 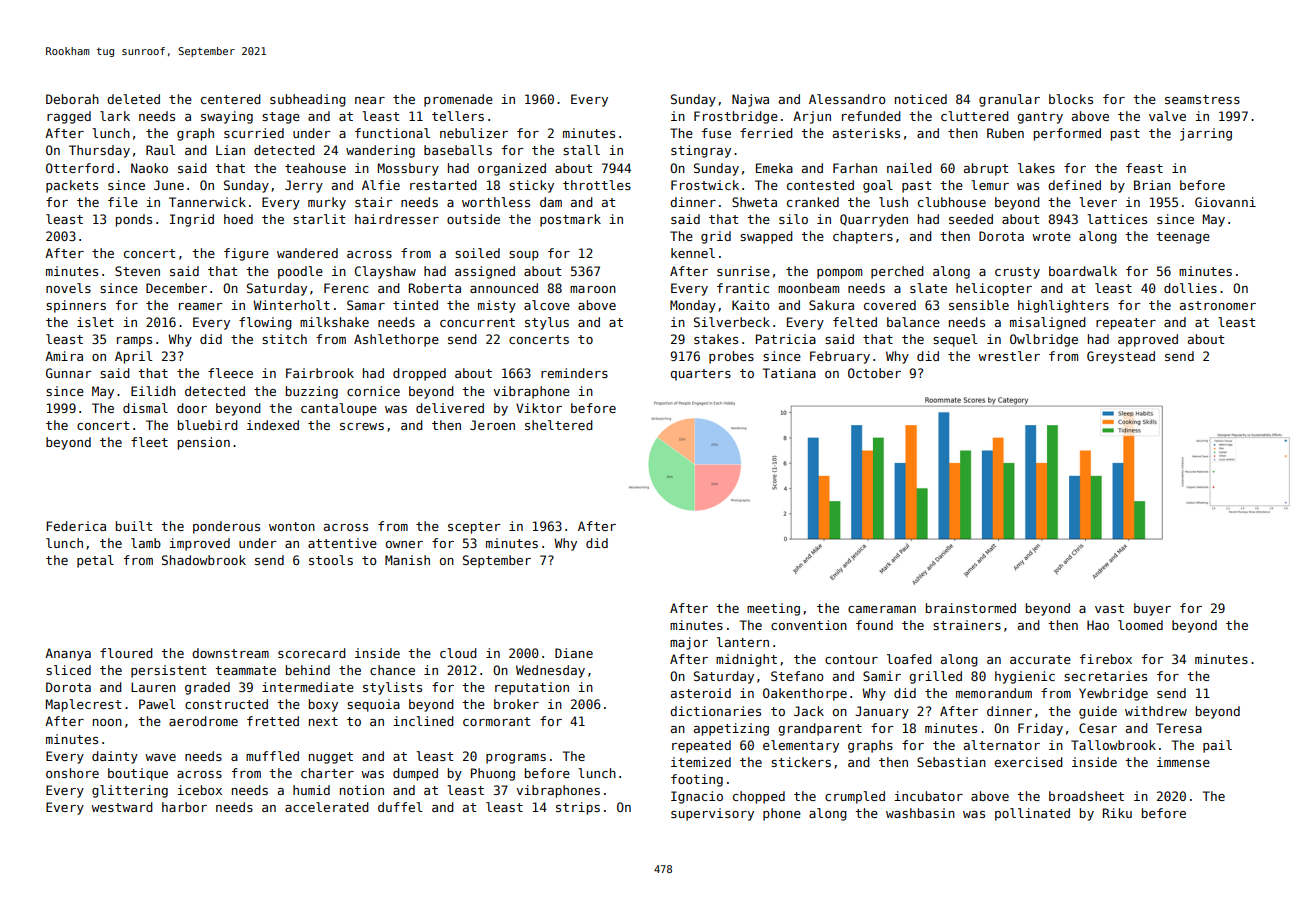 I want to click on Manish, so click(x=407, y=560).
